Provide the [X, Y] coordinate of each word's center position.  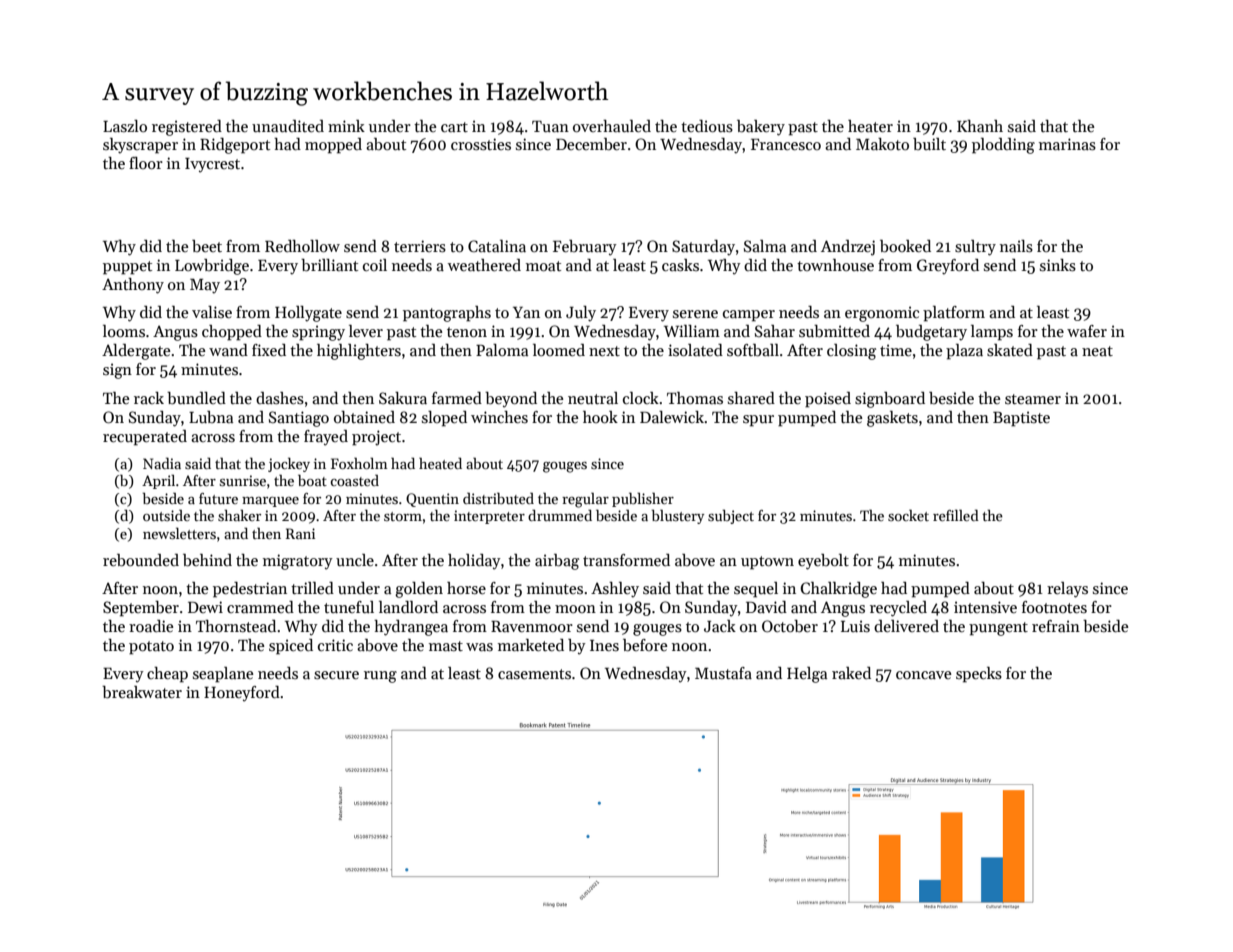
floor [146, 163]
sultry [975, 248]
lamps [992, 333]
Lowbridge [212, 267]
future [218, 498]
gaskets [892, 419]
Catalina [497, 246]
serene [695, 314]
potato [151, 648]
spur [758, 421]
